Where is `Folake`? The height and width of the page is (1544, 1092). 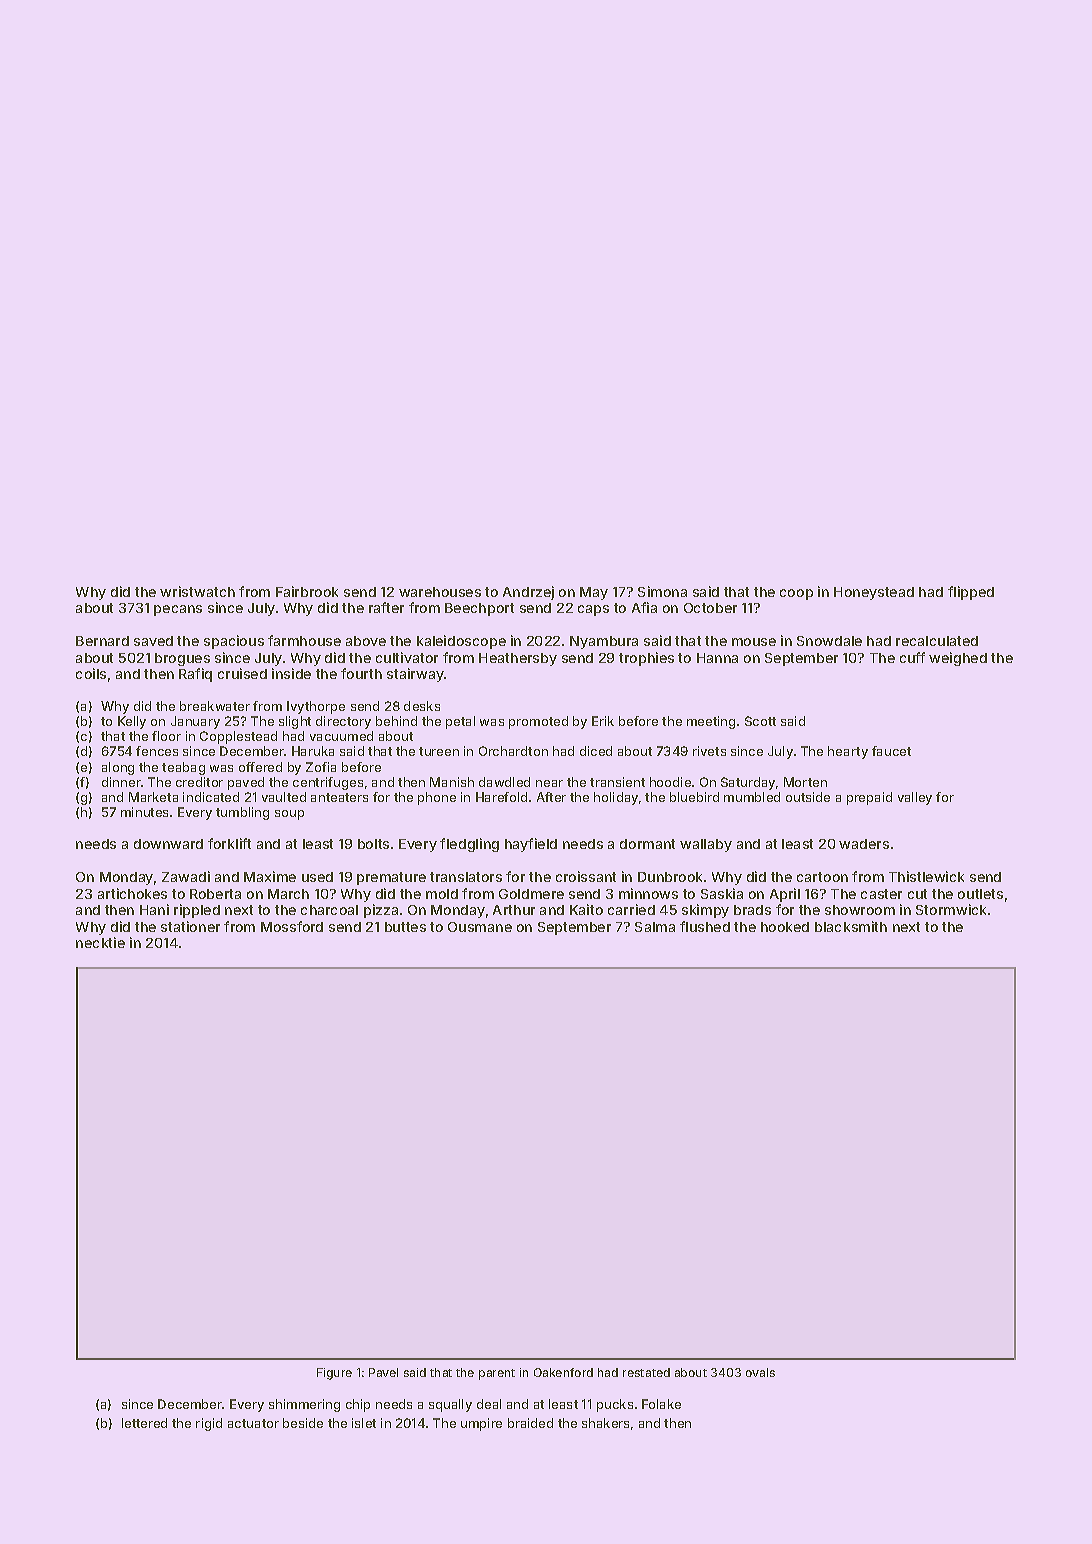
Folake is located at coordinates (661, 1404).
